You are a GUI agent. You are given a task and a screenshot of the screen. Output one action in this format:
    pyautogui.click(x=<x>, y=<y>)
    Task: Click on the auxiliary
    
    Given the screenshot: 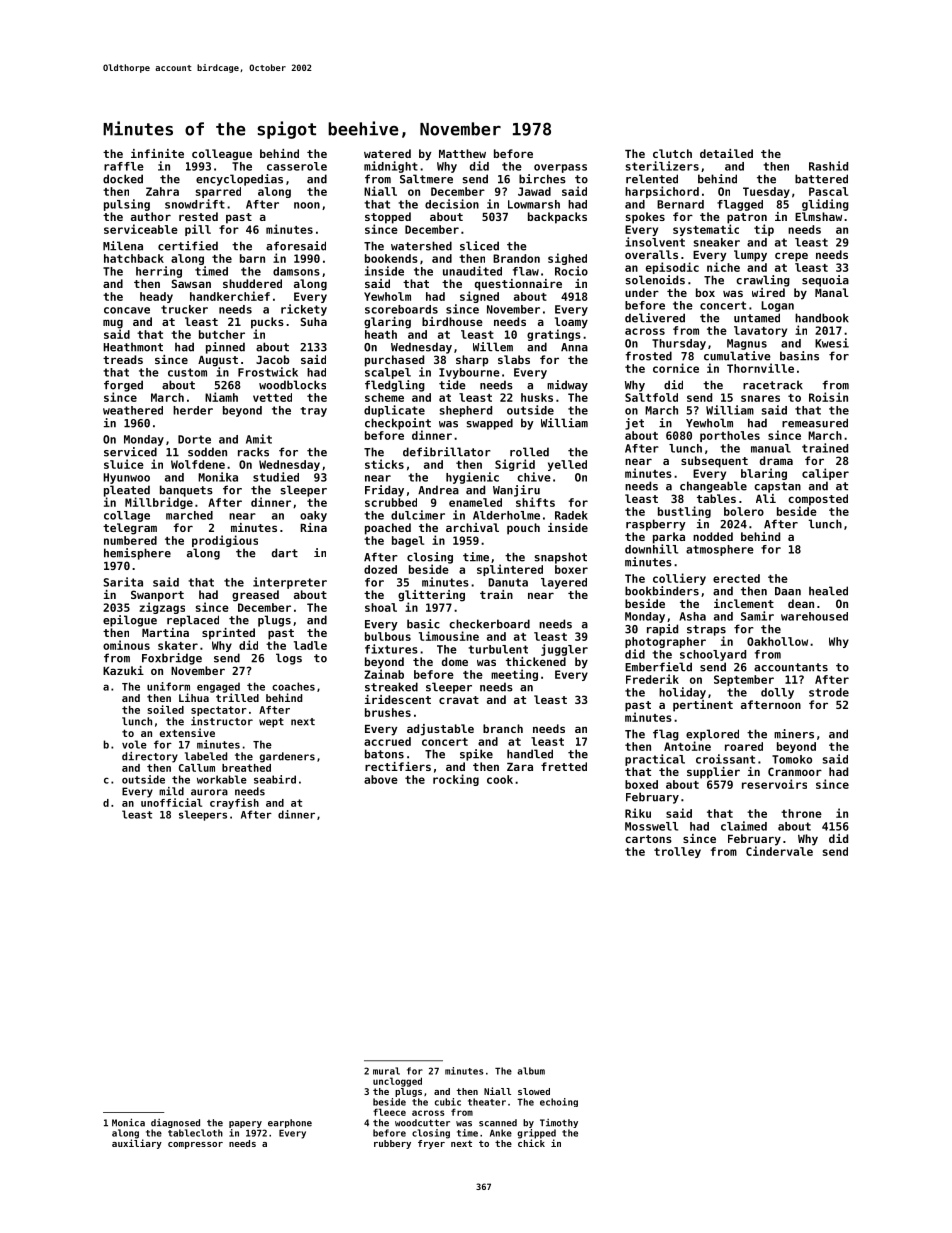 What is the action you would take?
    pyautogui.click(x=137, y=1144)
